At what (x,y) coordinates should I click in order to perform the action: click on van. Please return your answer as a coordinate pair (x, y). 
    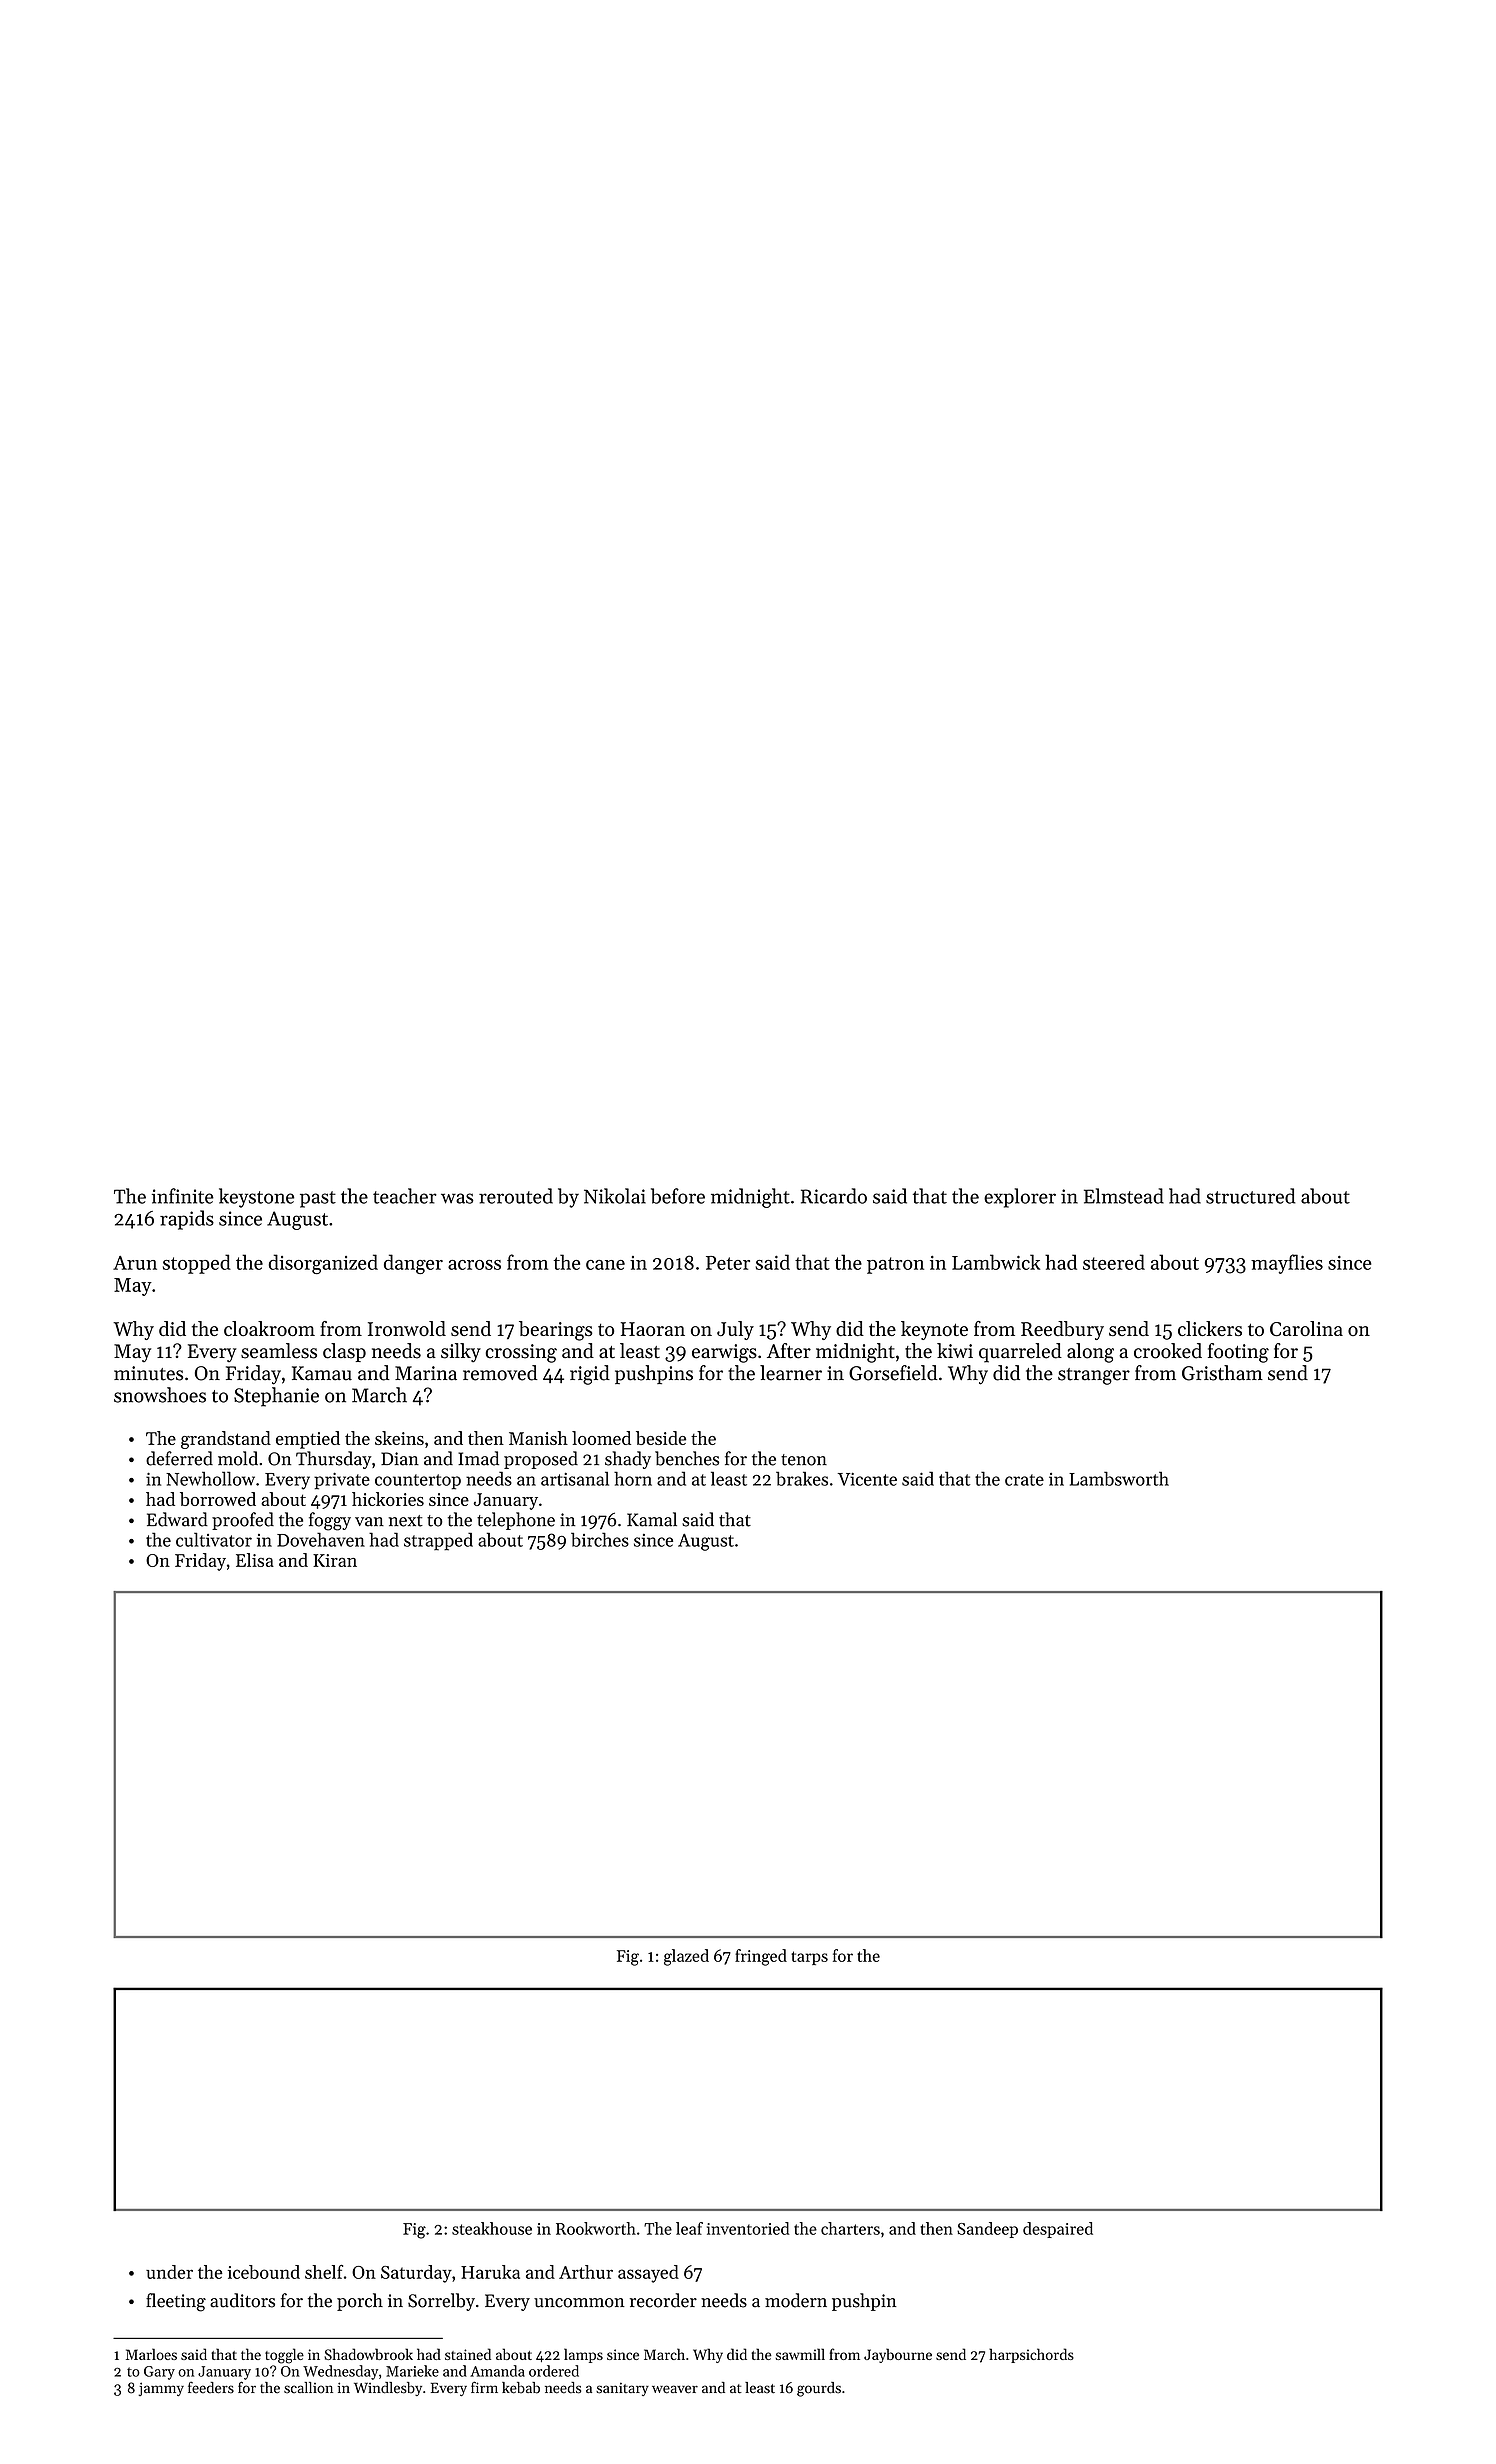
    Looking at the image, I should click on (369, 1522).
